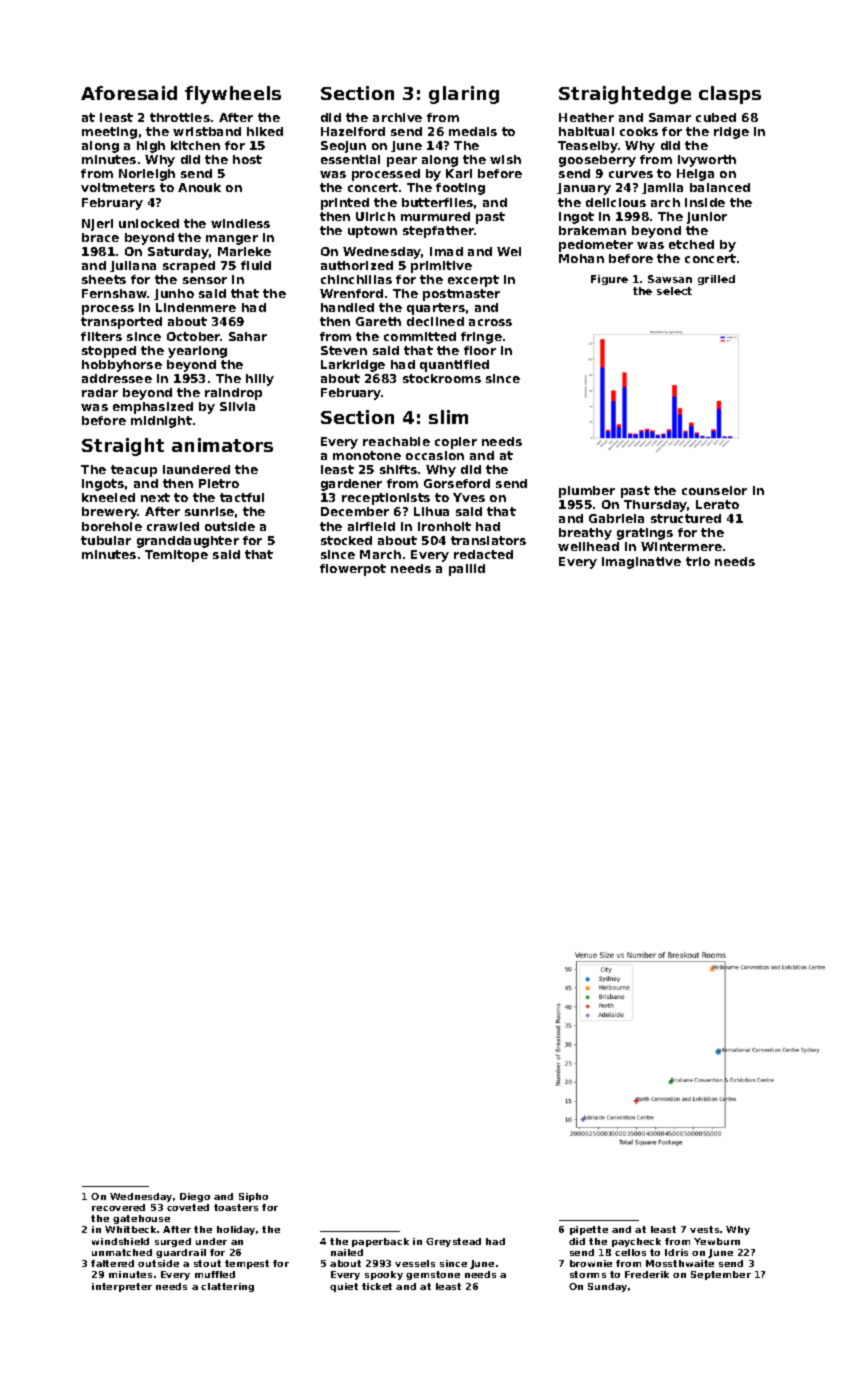 This screenshot has width=849, height=1400. Describe the element at coordinates (122, 1287) in the screenshot. I see `interpreter` at that location.
